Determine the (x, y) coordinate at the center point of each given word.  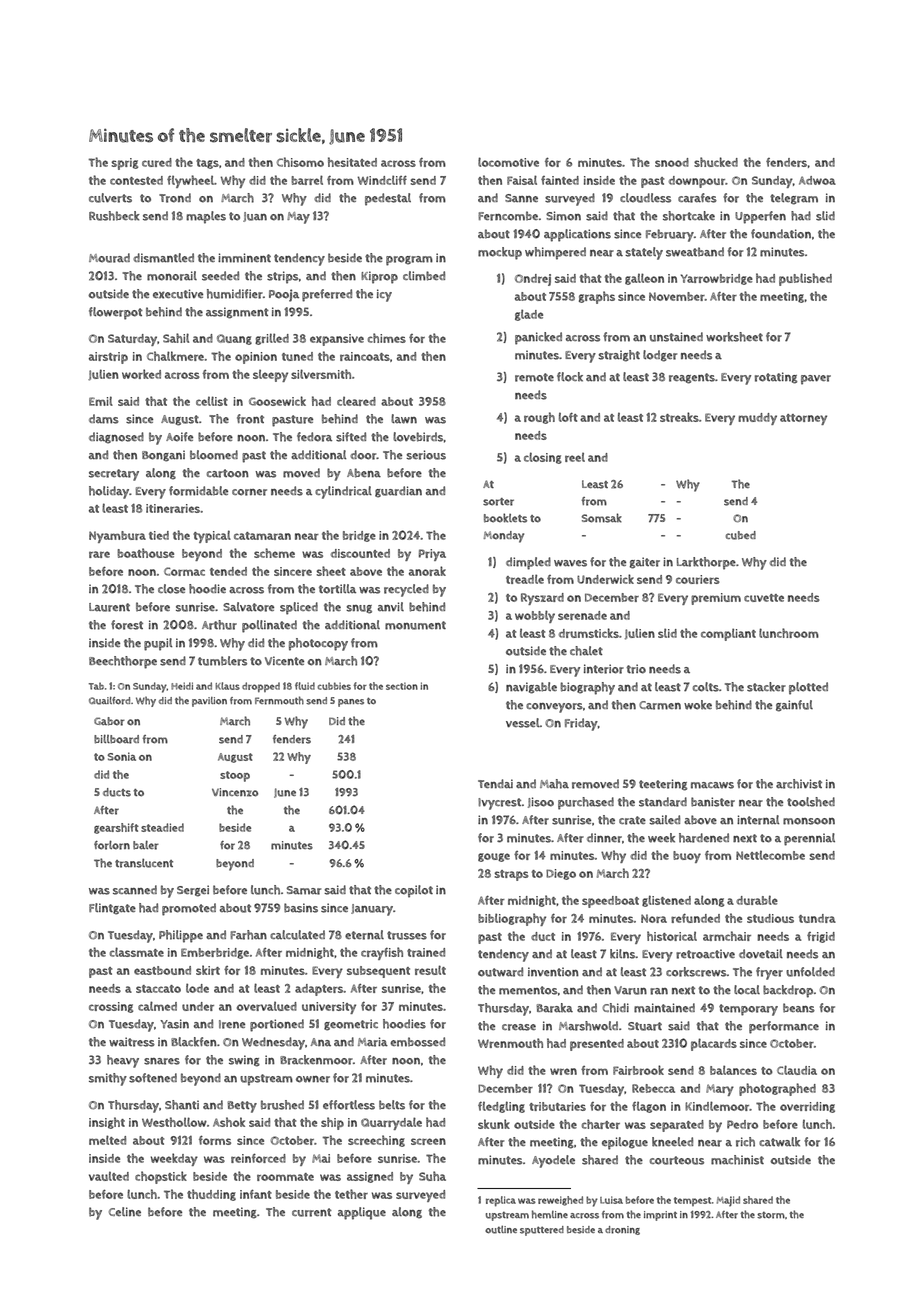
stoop (235, 776)
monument (415, 625)
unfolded (810, 972)
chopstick (161, 1177)
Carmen (660, 705)
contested (136, 180)
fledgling (501, 1107)
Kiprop (379, 277)
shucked (716, 162)
